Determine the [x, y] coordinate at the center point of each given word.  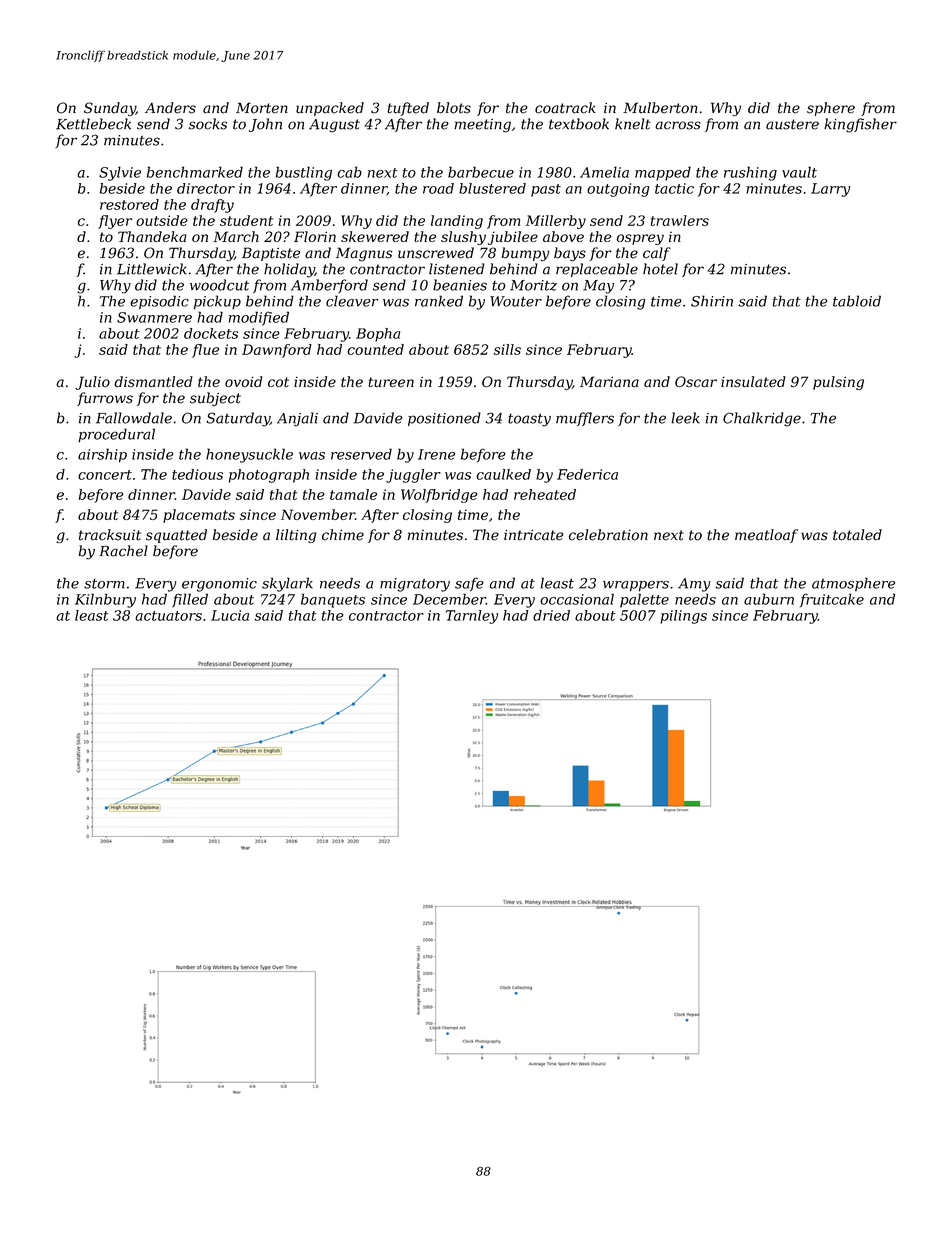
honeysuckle [249, 455]
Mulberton [660, 108]
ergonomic [219, 585]
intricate [534, 535]
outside [162, 220]
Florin [315, 236]
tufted [408, 109]
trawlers [680, 220]
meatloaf [766, 536]
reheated [545, 494]
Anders [170, 108]
